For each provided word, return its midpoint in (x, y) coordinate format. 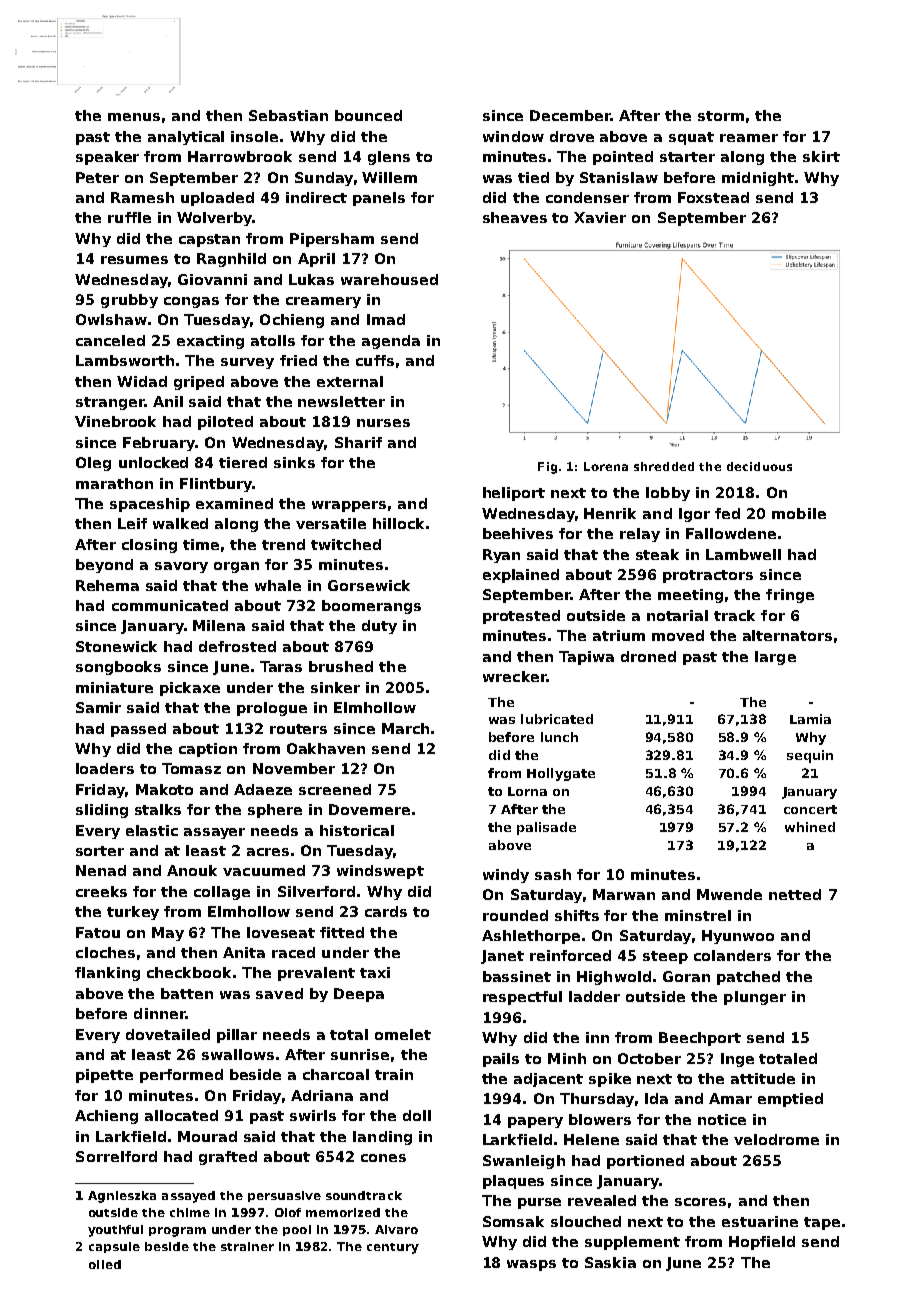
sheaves (515, 217)
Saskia (610, 1262)
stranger (110, 403)
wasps (531, 1265)
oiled (105, 1264)
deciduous (759, 466)
